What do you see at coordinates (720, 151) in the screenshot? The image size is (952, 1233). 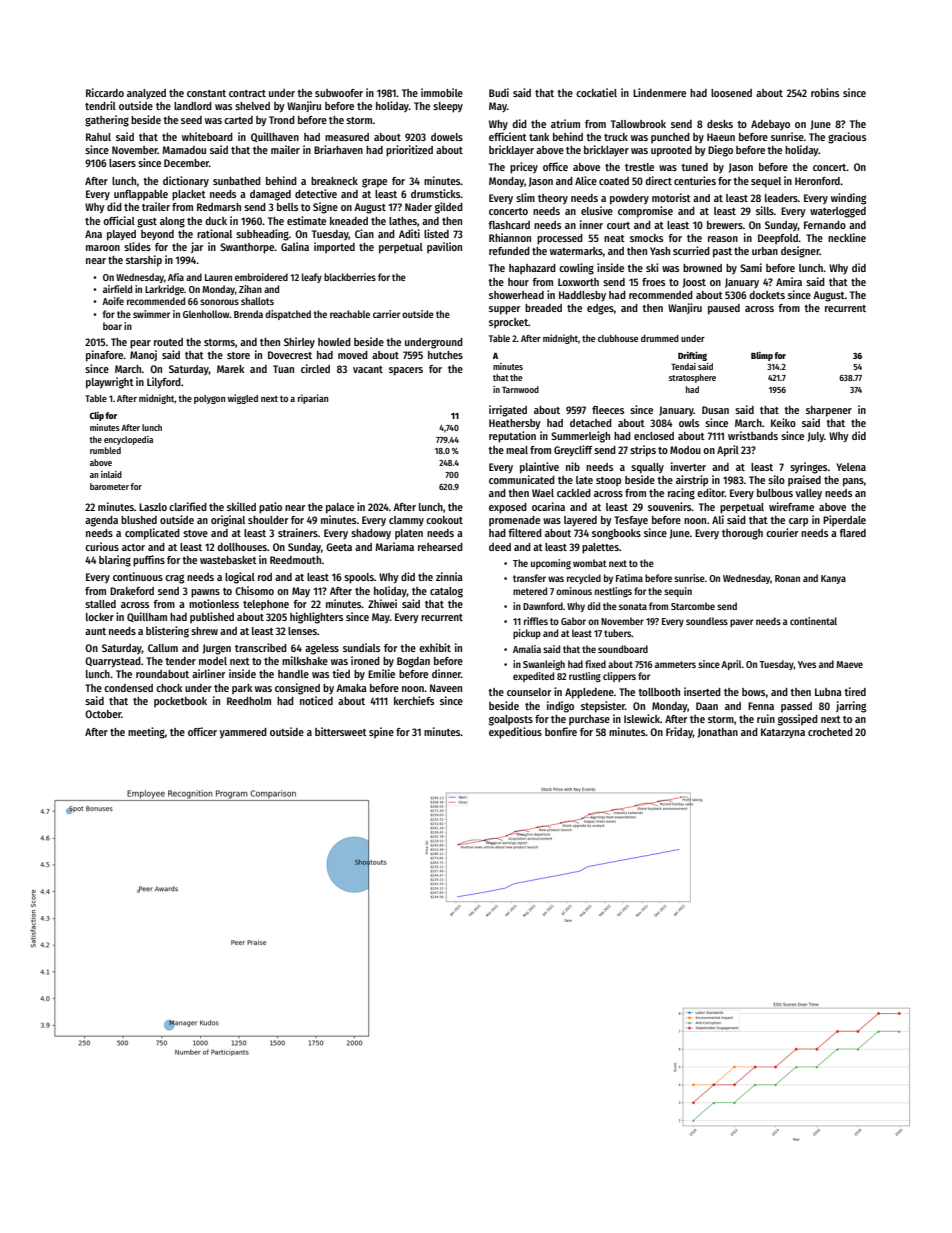 I see `Diego` at bounding box center [720, 151].
